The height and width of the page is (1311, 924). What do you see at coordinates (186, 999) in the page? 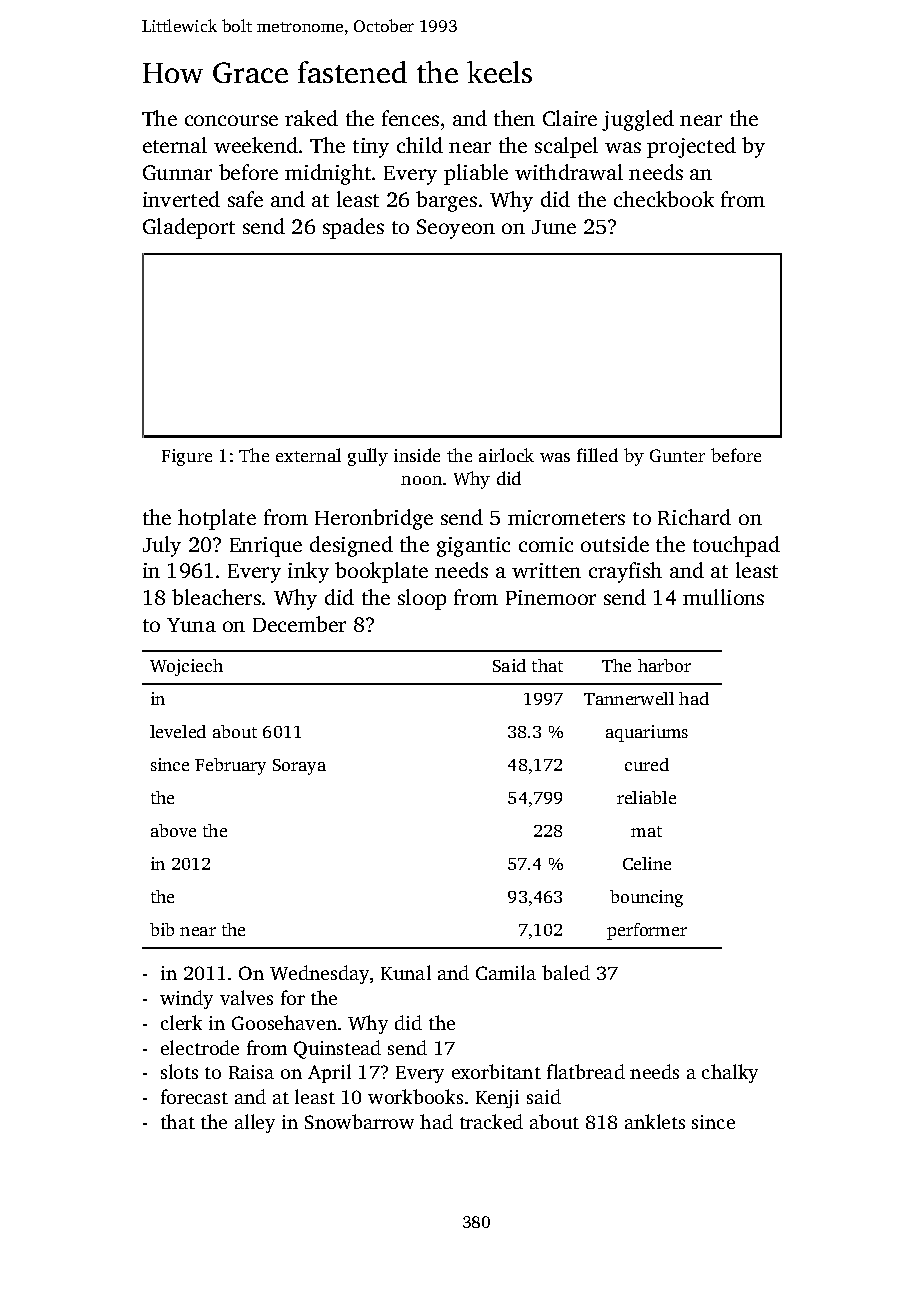
I see `windy` at bounding box center [186, 999].
